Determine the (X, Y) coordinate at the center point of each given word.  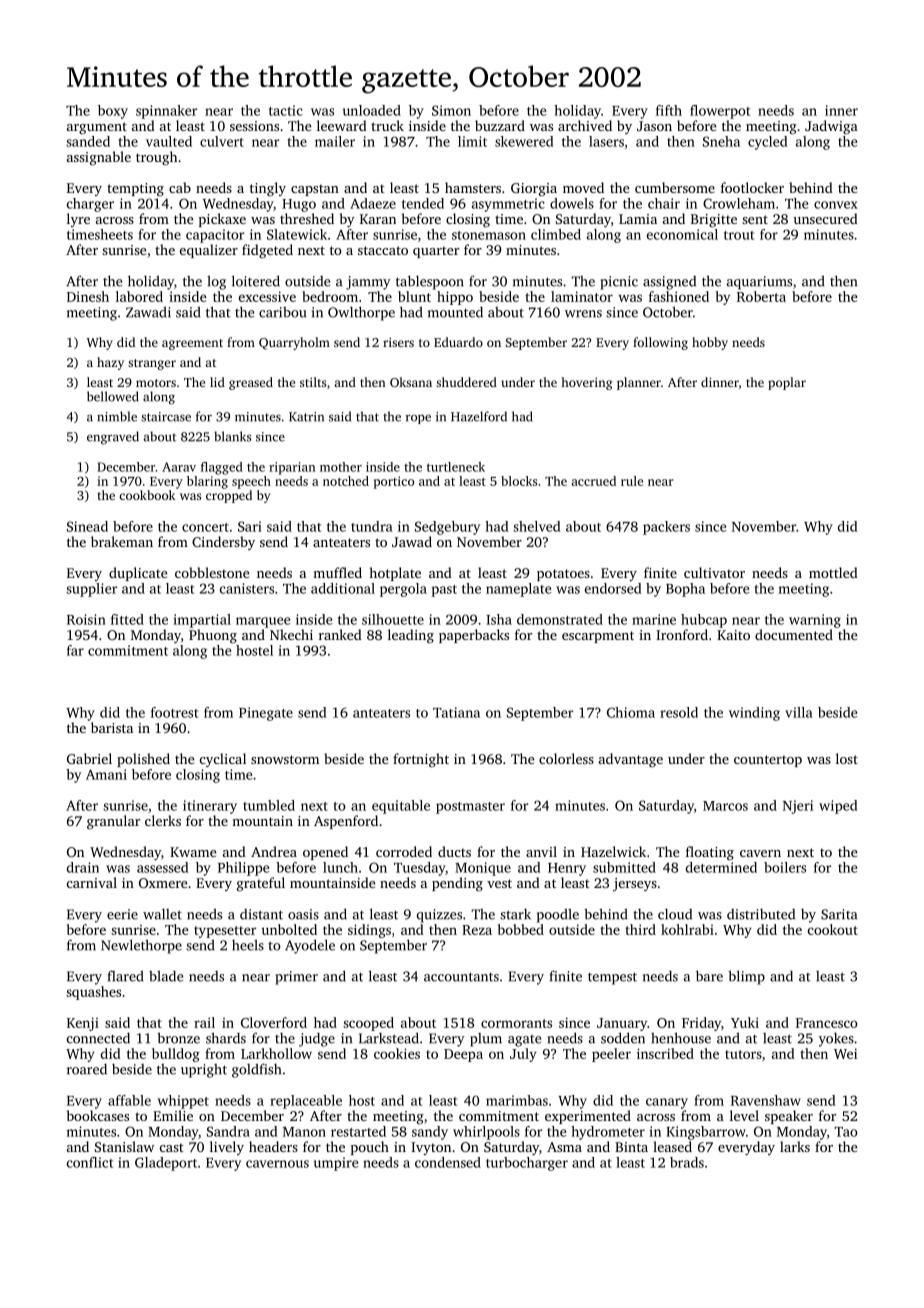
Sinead (87, 526)
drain (83, 867)
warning (815, 621)
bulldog (176, 1055)
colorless (566, 758)
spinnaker (166, 112)
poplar (787, 383)
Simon (451, 110)
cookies (397, 1053)
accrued (594, 481)
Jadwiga (831, 127)
